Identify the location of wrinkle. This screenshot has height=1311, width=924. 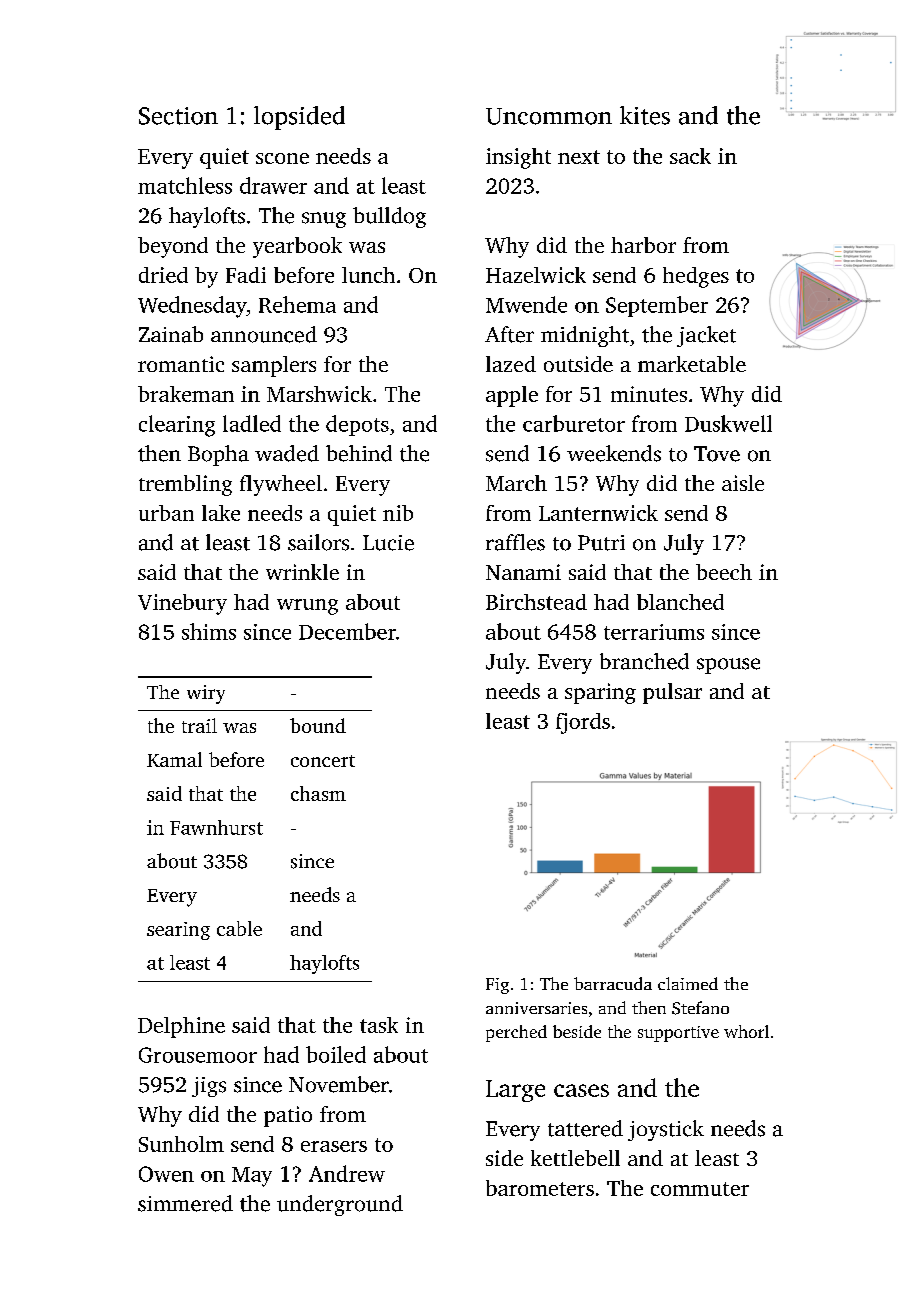
(302, 572).
